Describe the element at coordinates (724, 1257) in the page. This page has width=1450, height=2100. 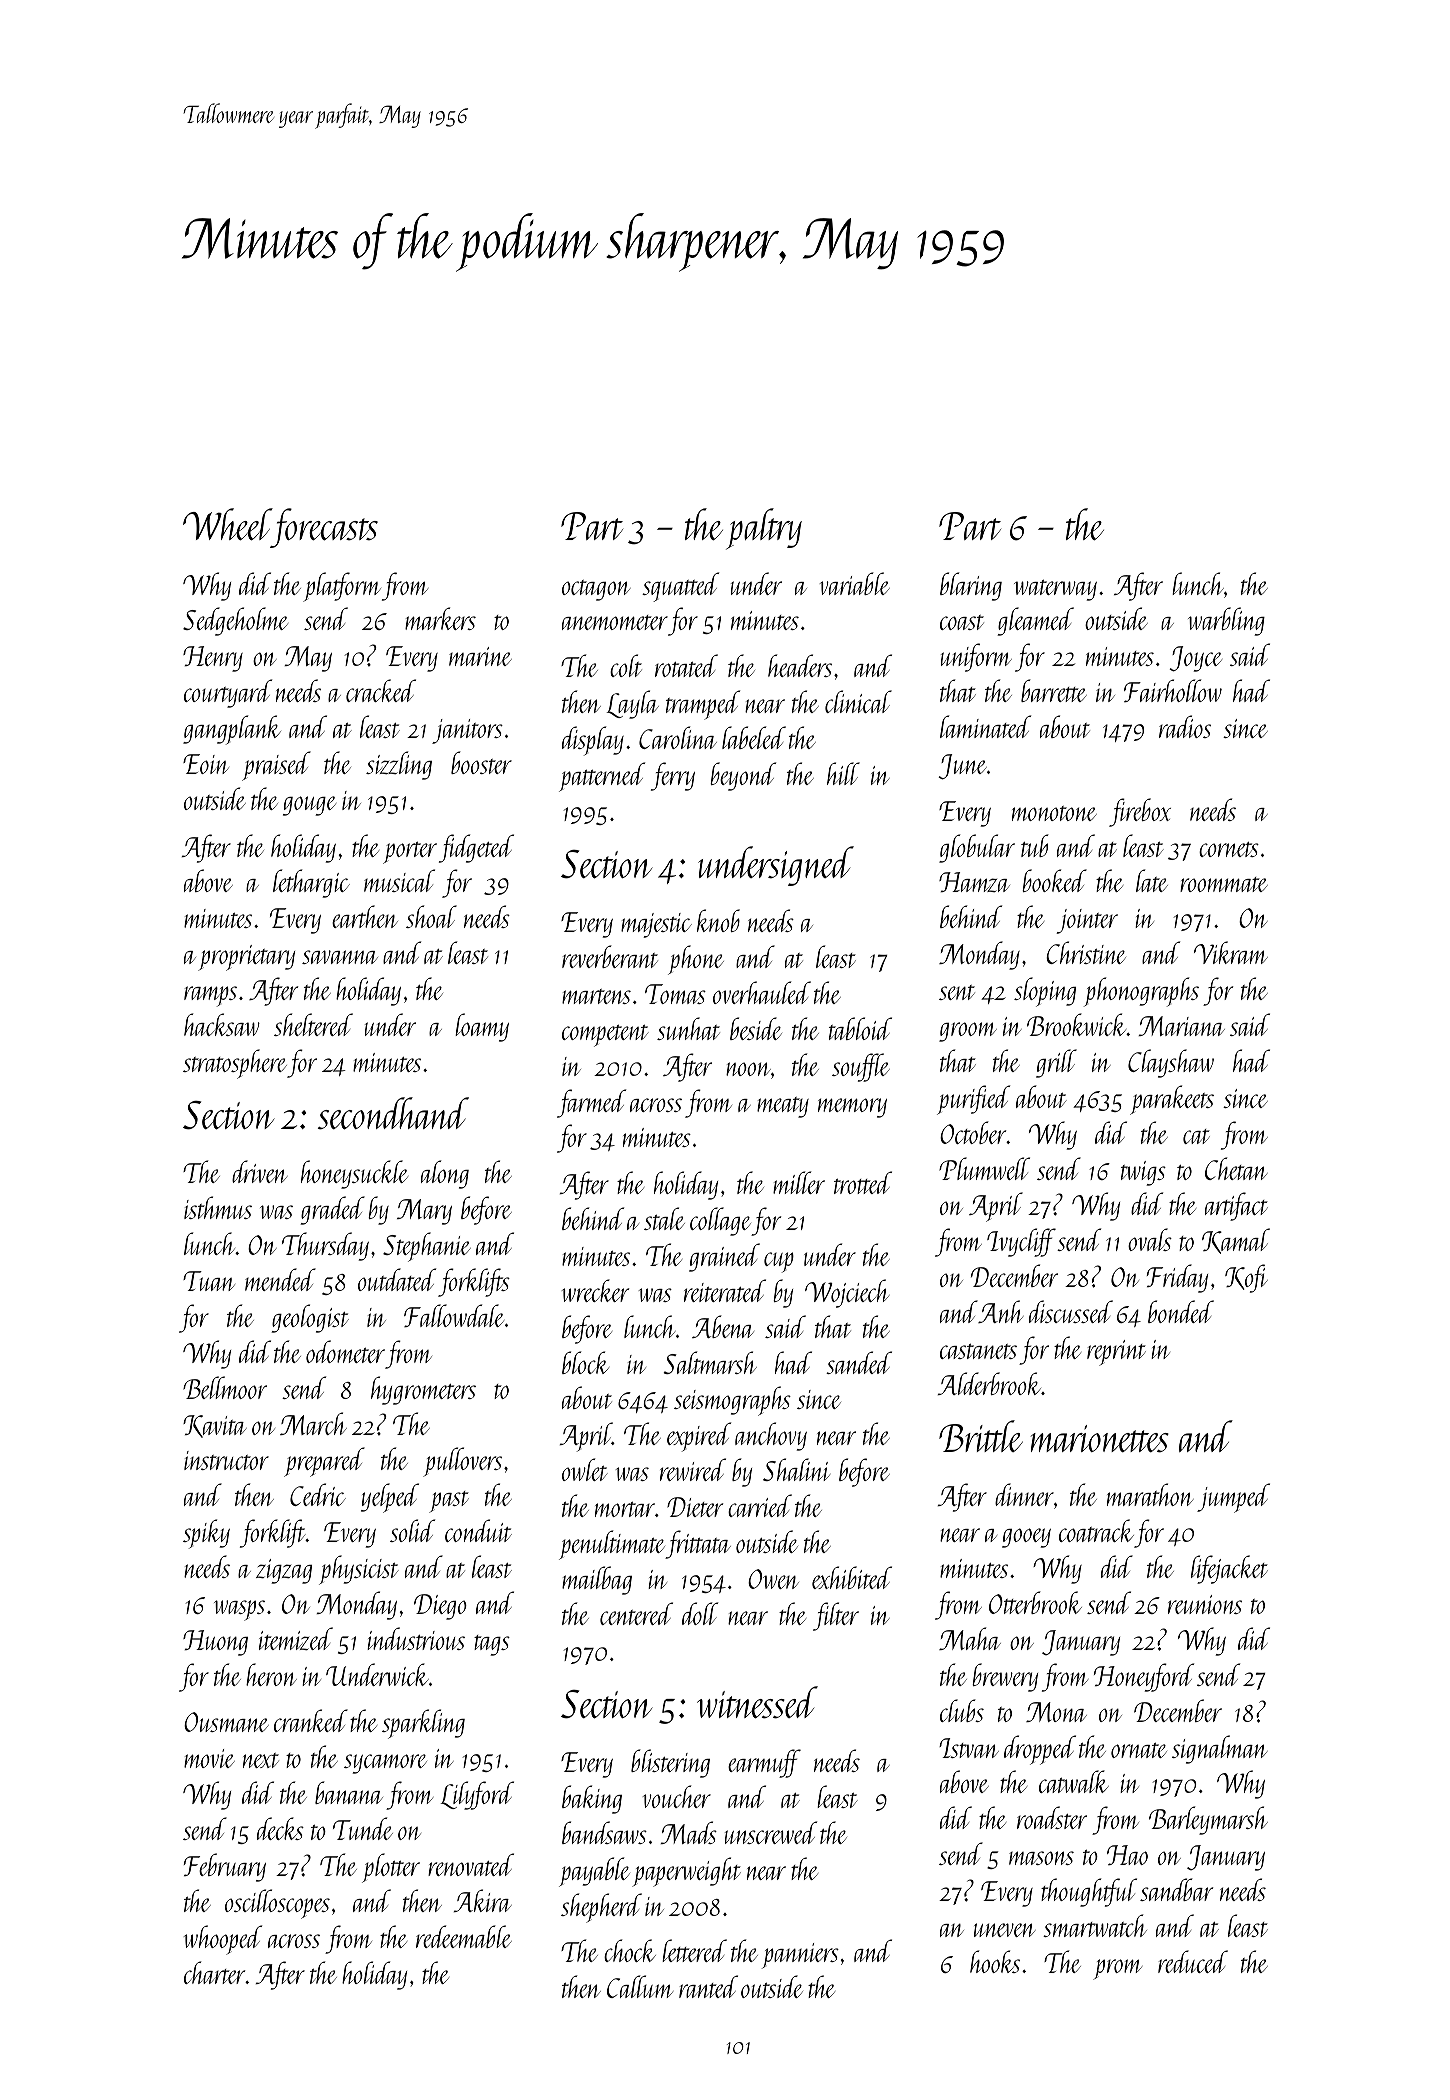
I see `grained` at that location.
